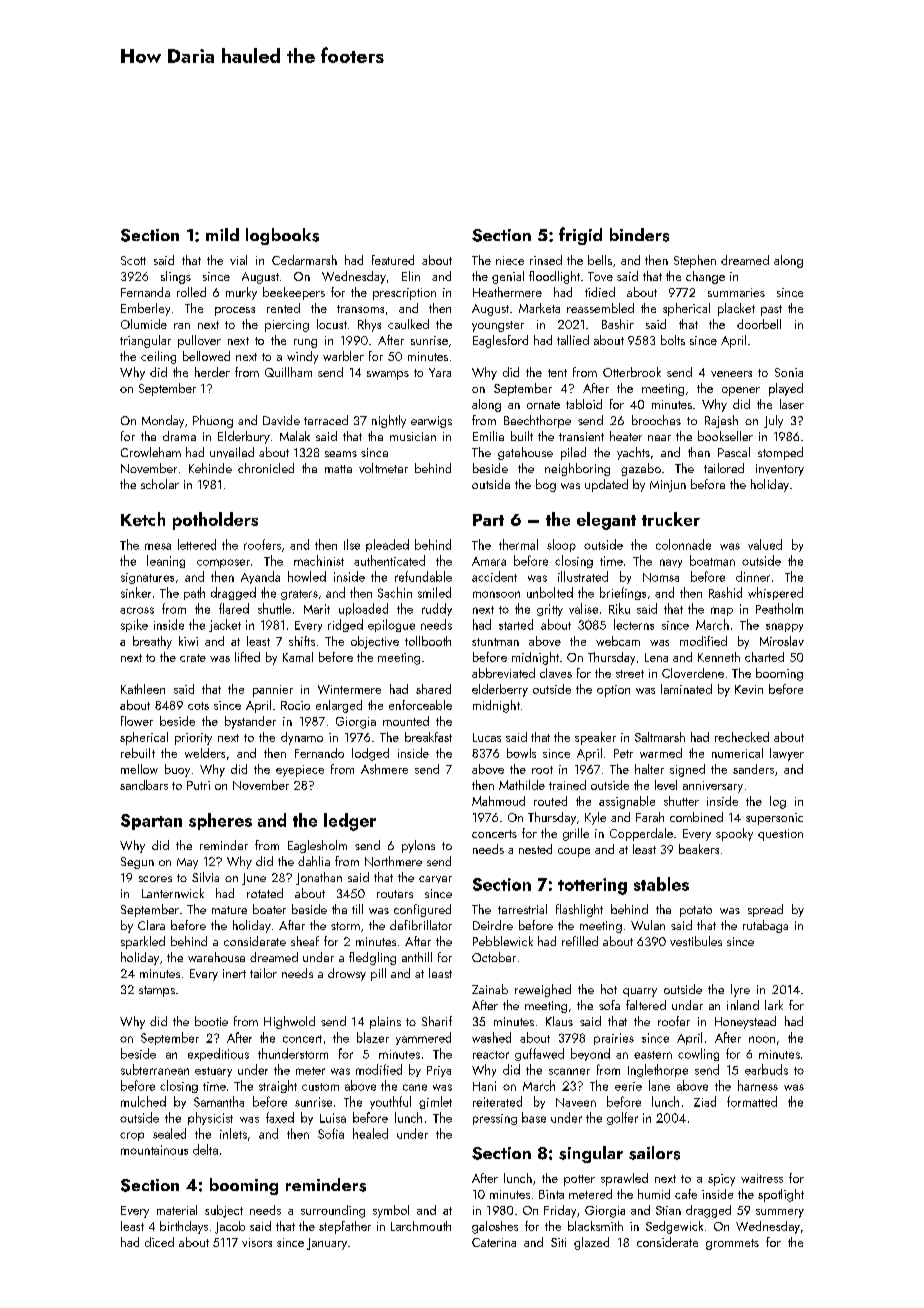 Image resolution: width=924 pixels, height=1308 pixels. Describe the element at coordinates (576, 1102) in the document. I see `Naveen` at that location.
